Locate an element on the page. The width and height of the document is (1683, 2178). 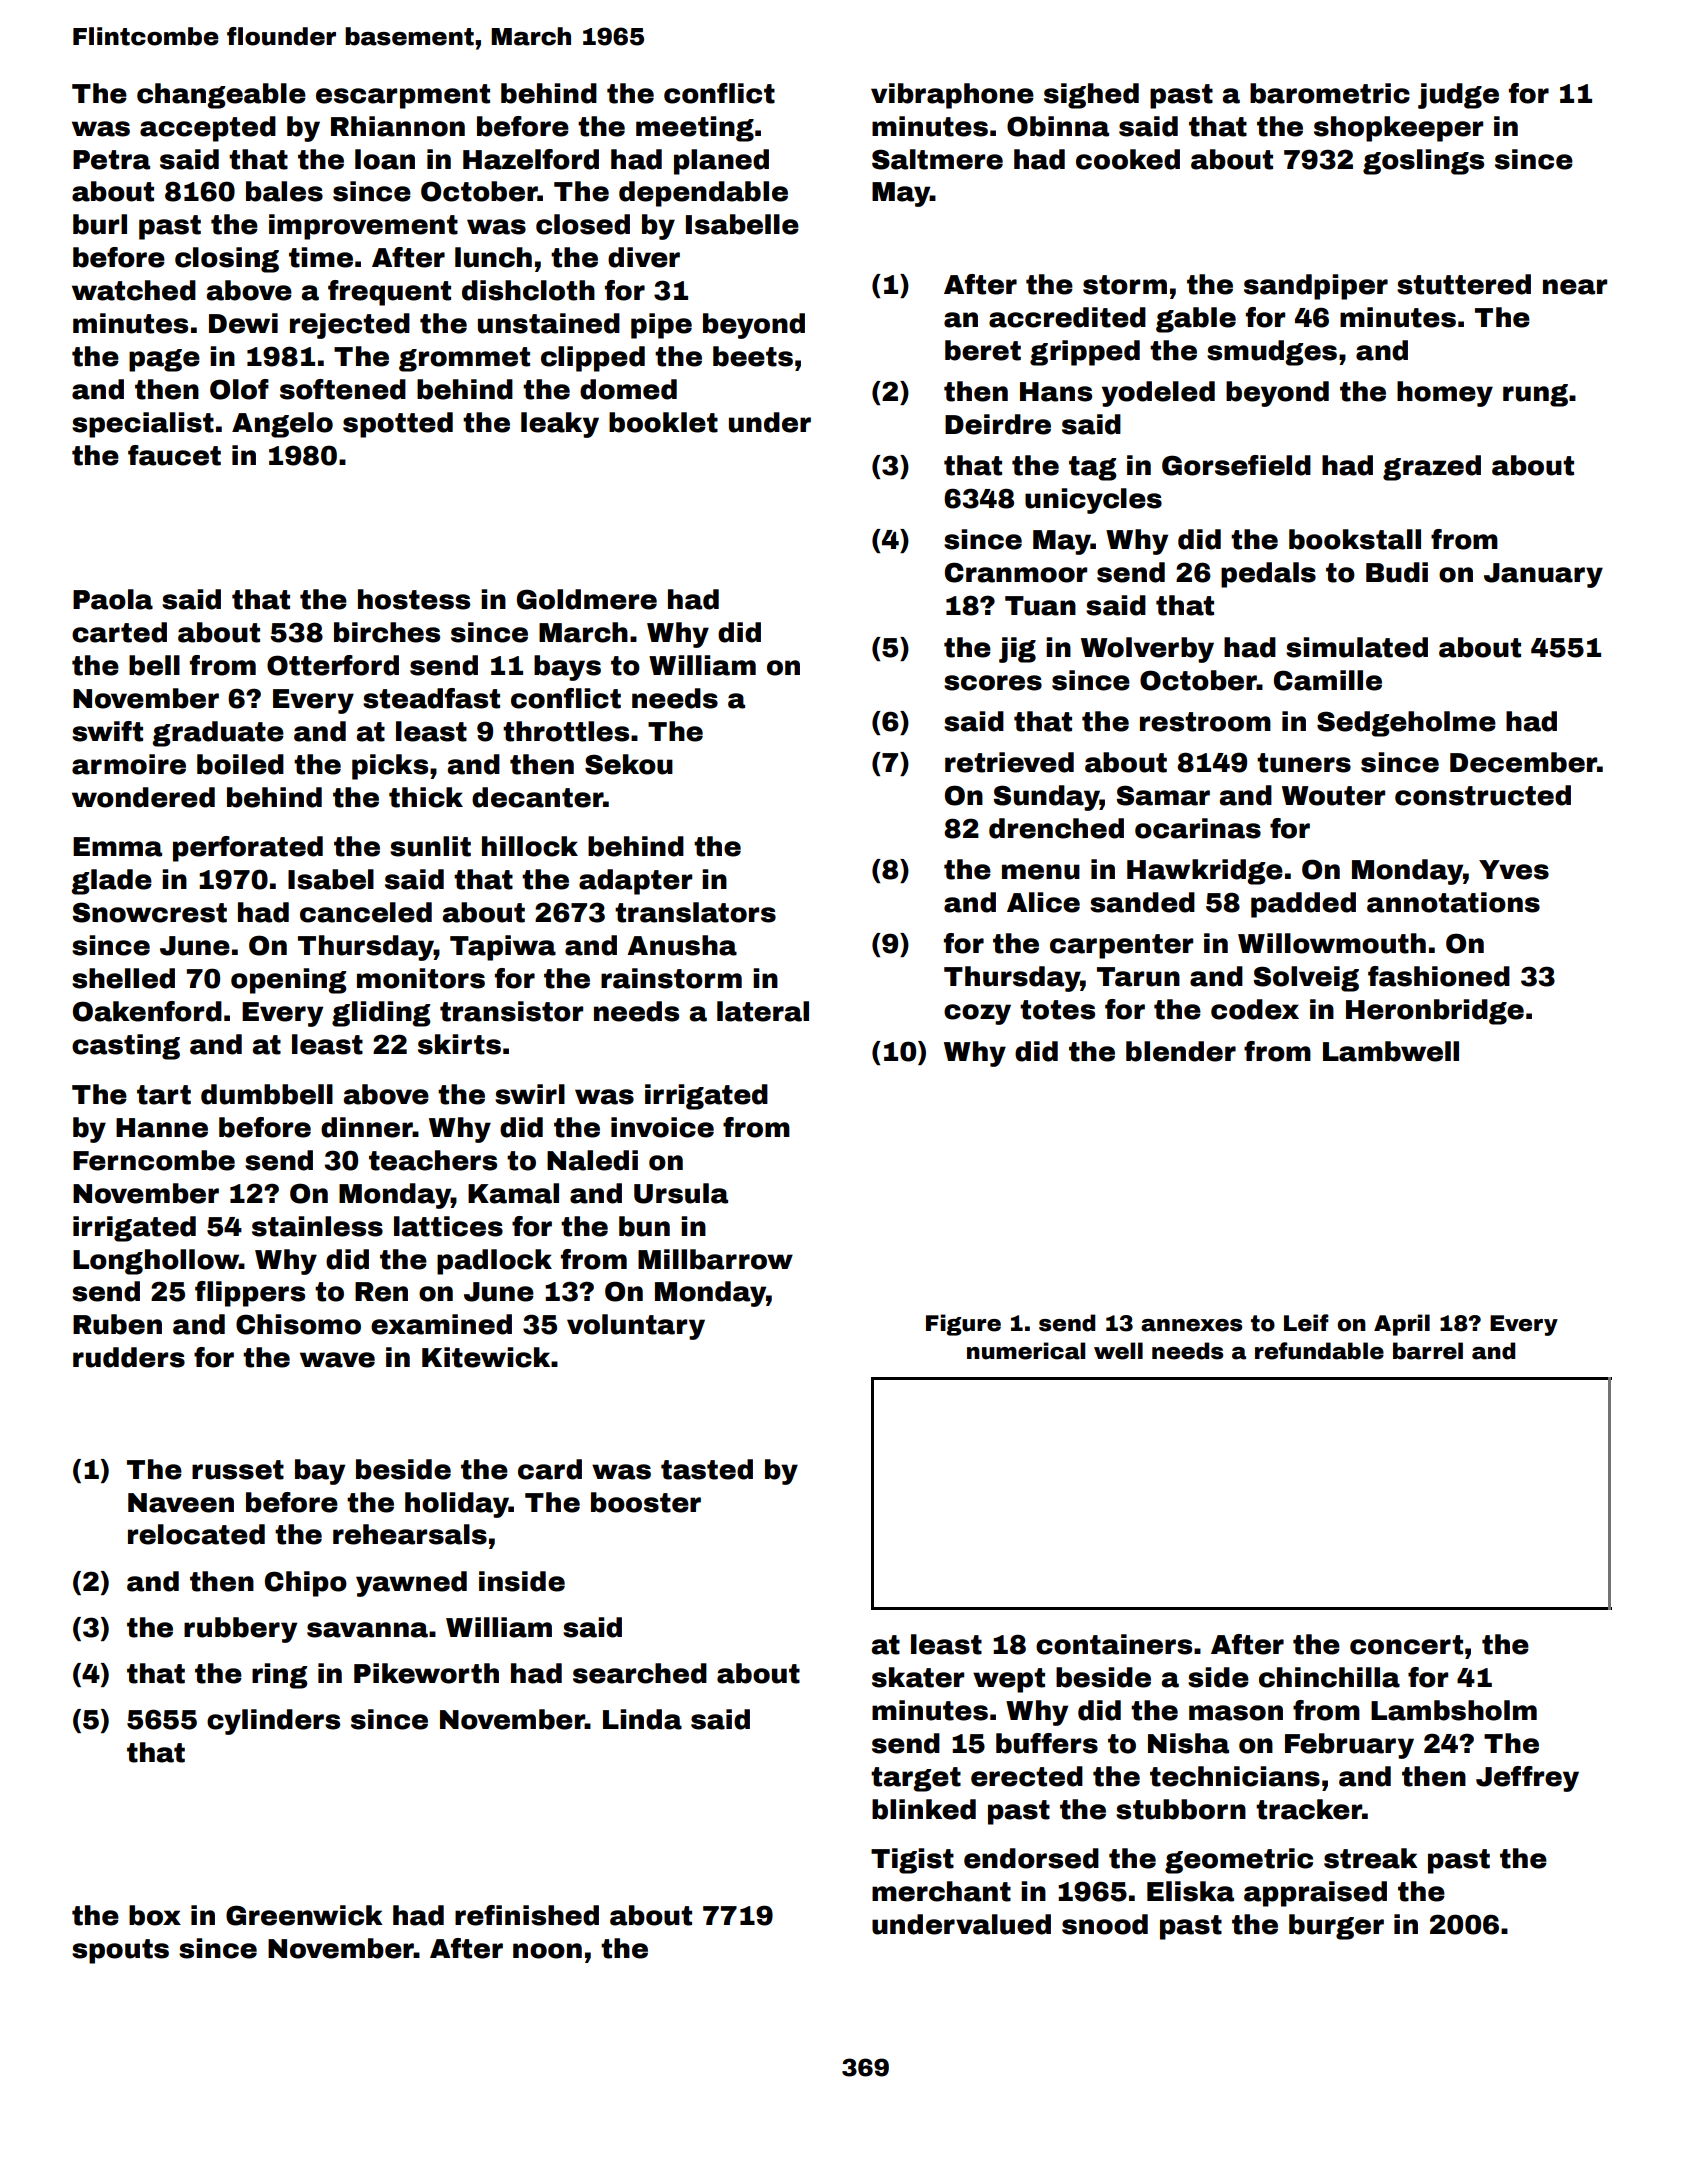
spouts is located at coordinates (120, 1951).
